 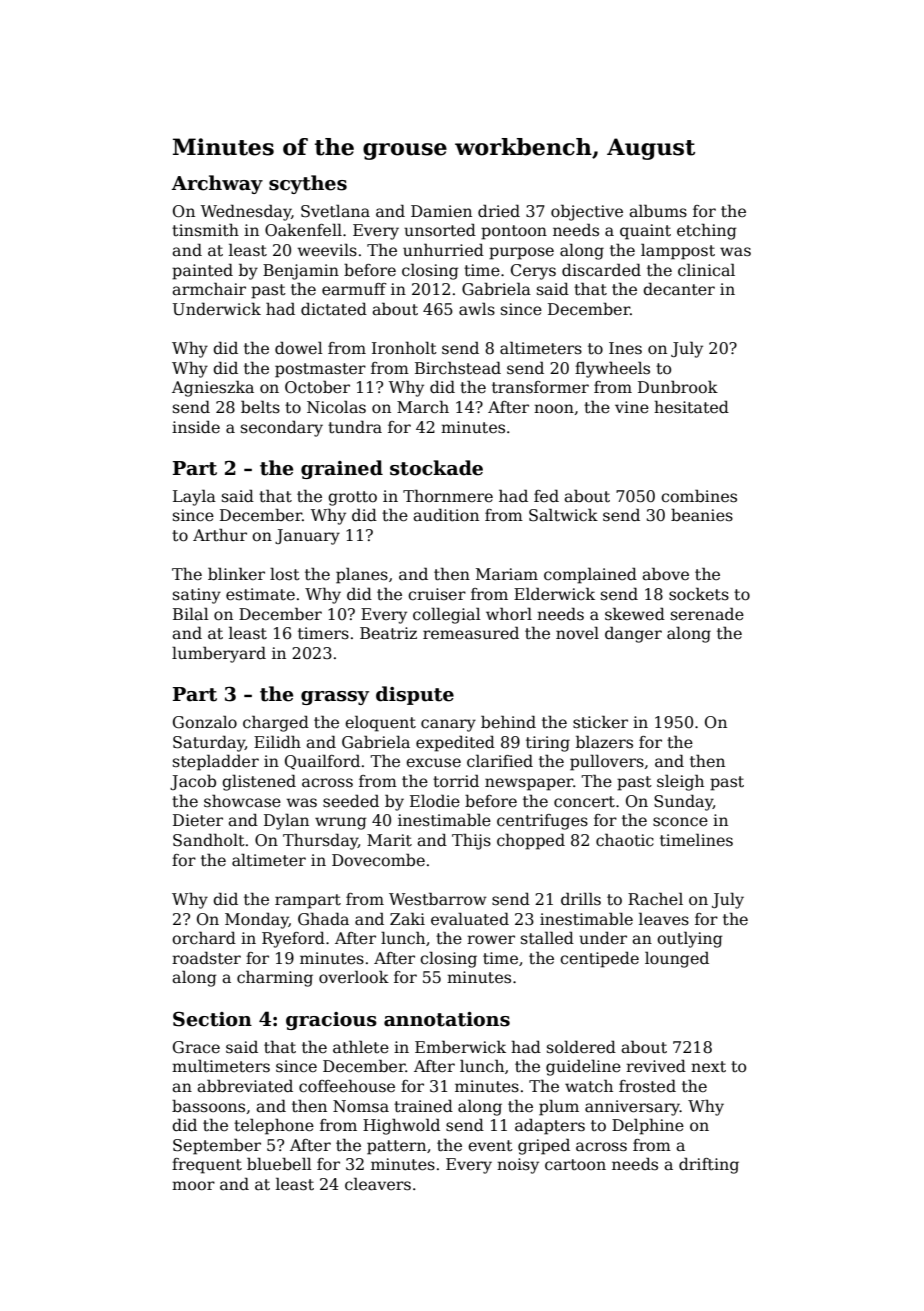 What do you see at coordinates (206, 958) in the screenshot?
I see `roadster` at bounding box center [206, 958].
